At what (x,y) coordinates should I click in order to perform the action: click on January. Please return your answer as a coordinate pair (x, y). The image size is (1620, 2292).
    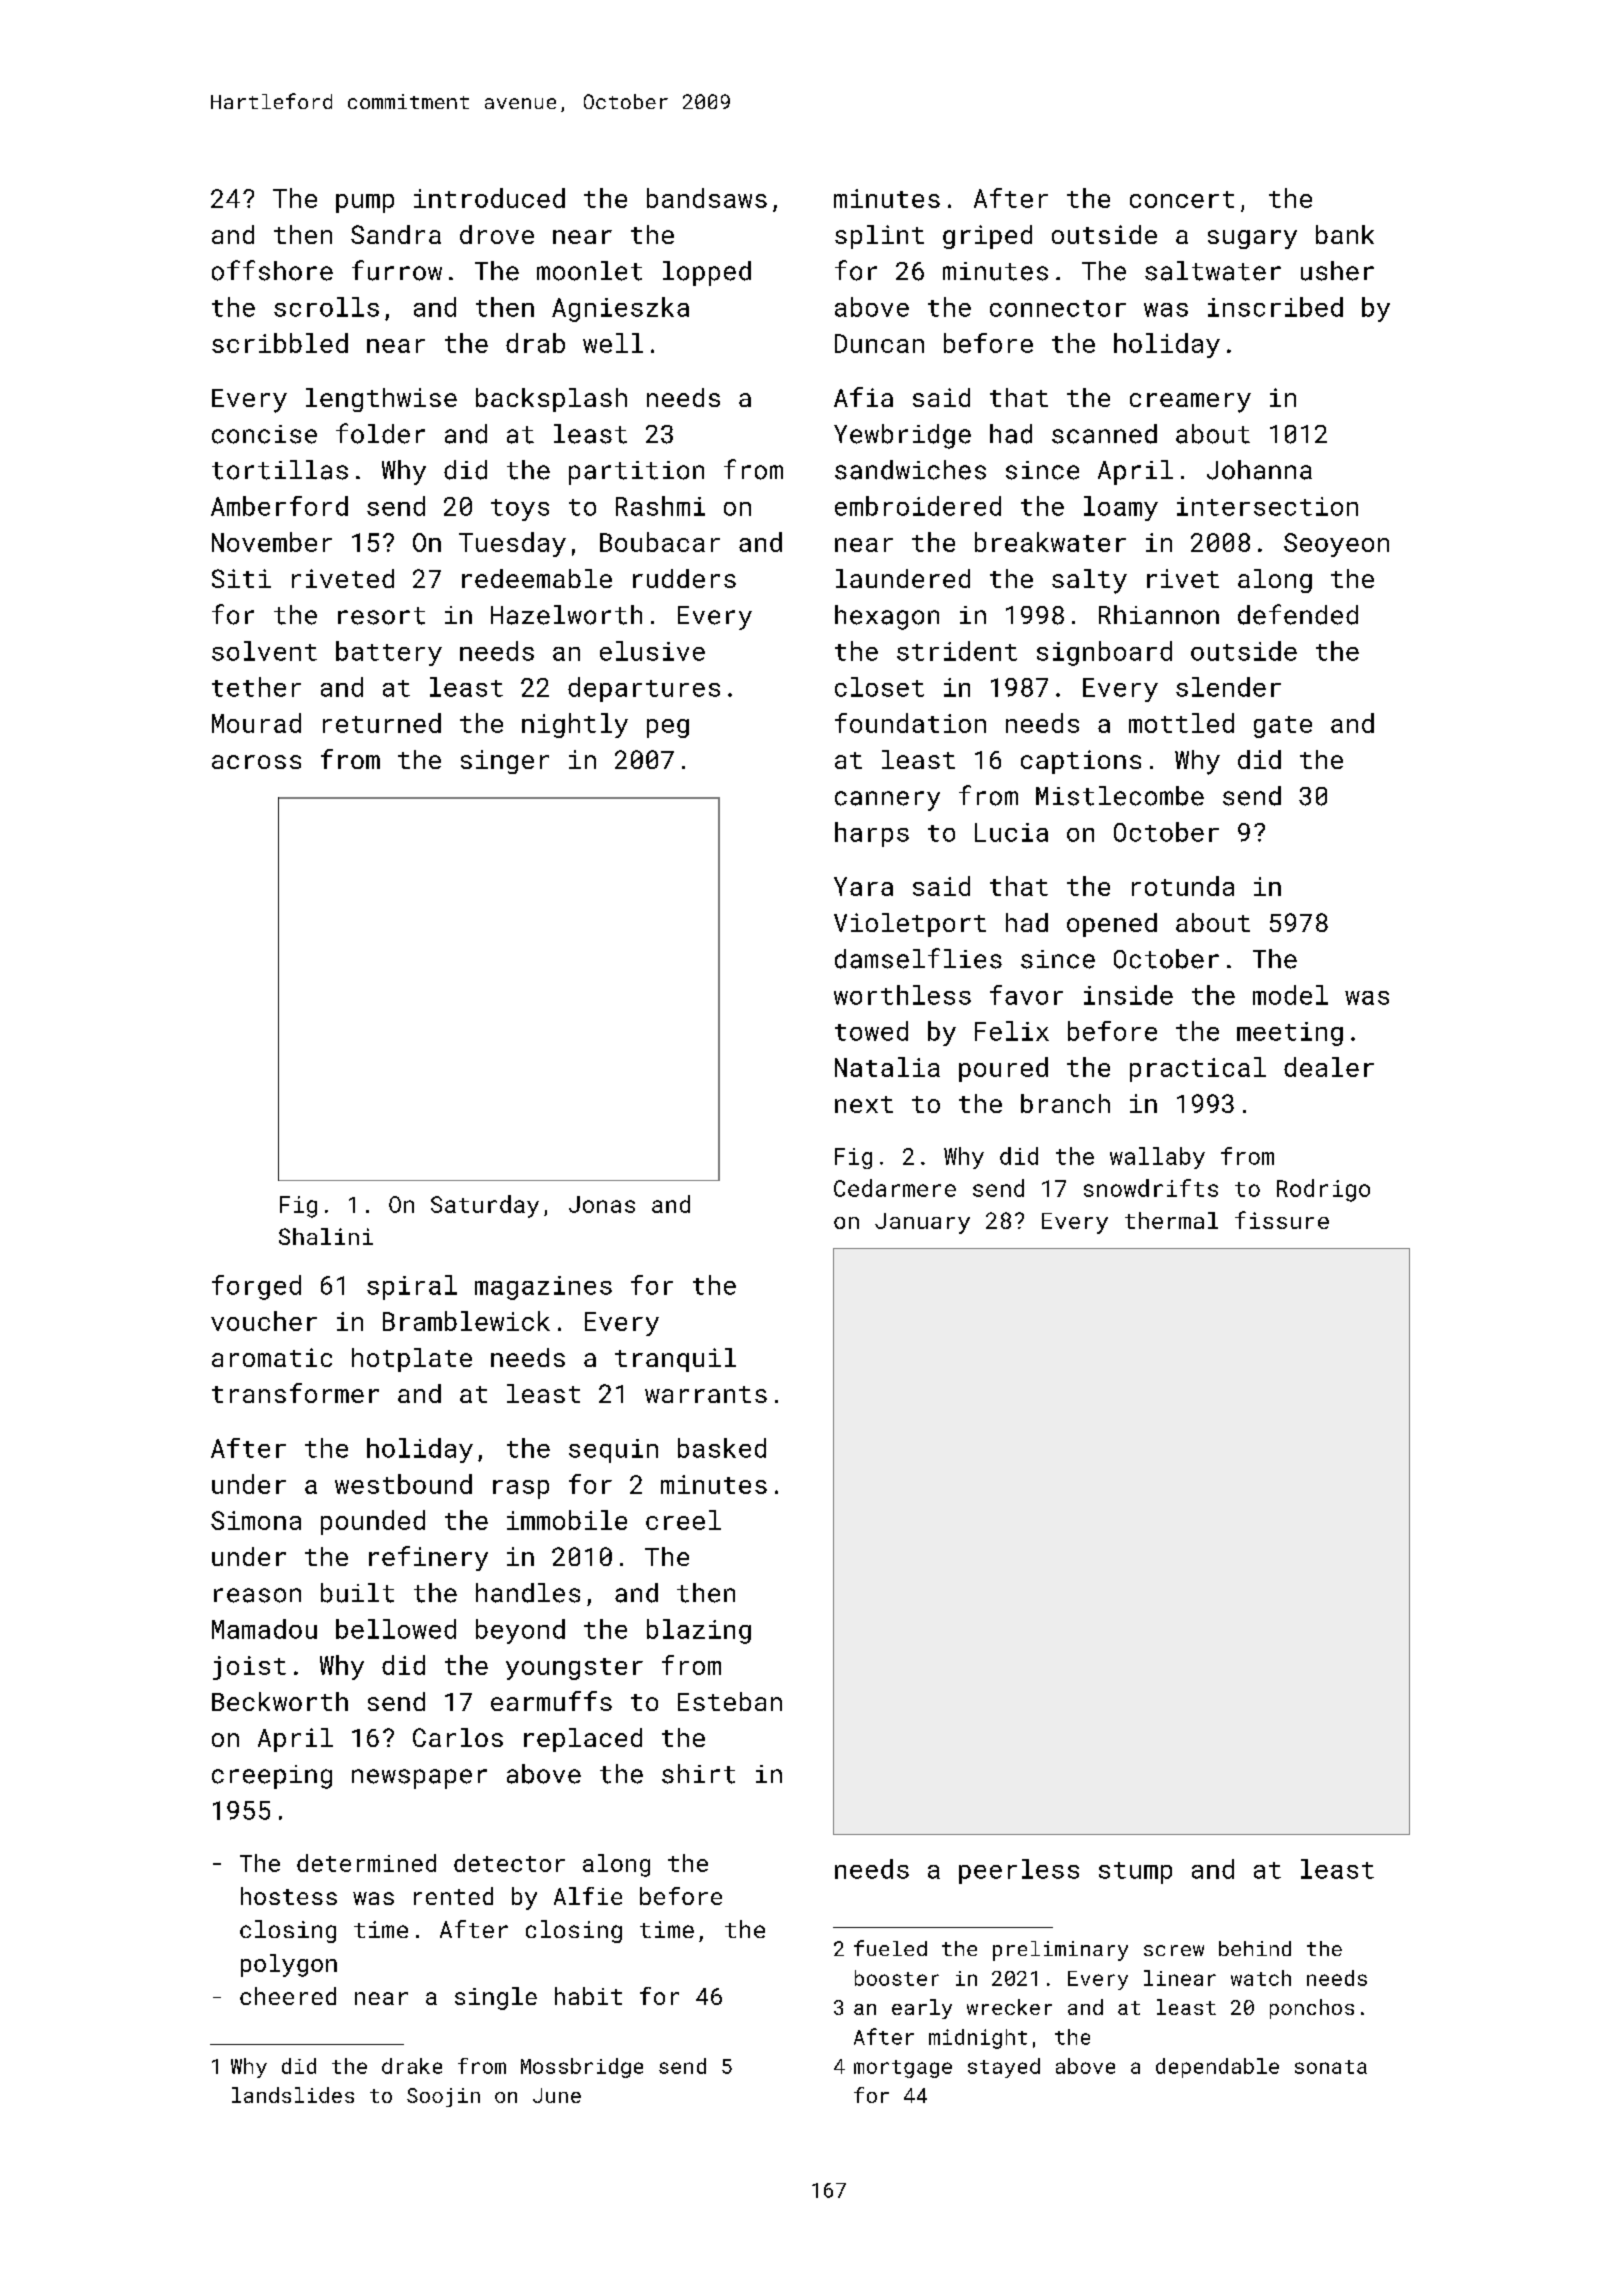
    Looking at the image, I should click on (922, 1223).
